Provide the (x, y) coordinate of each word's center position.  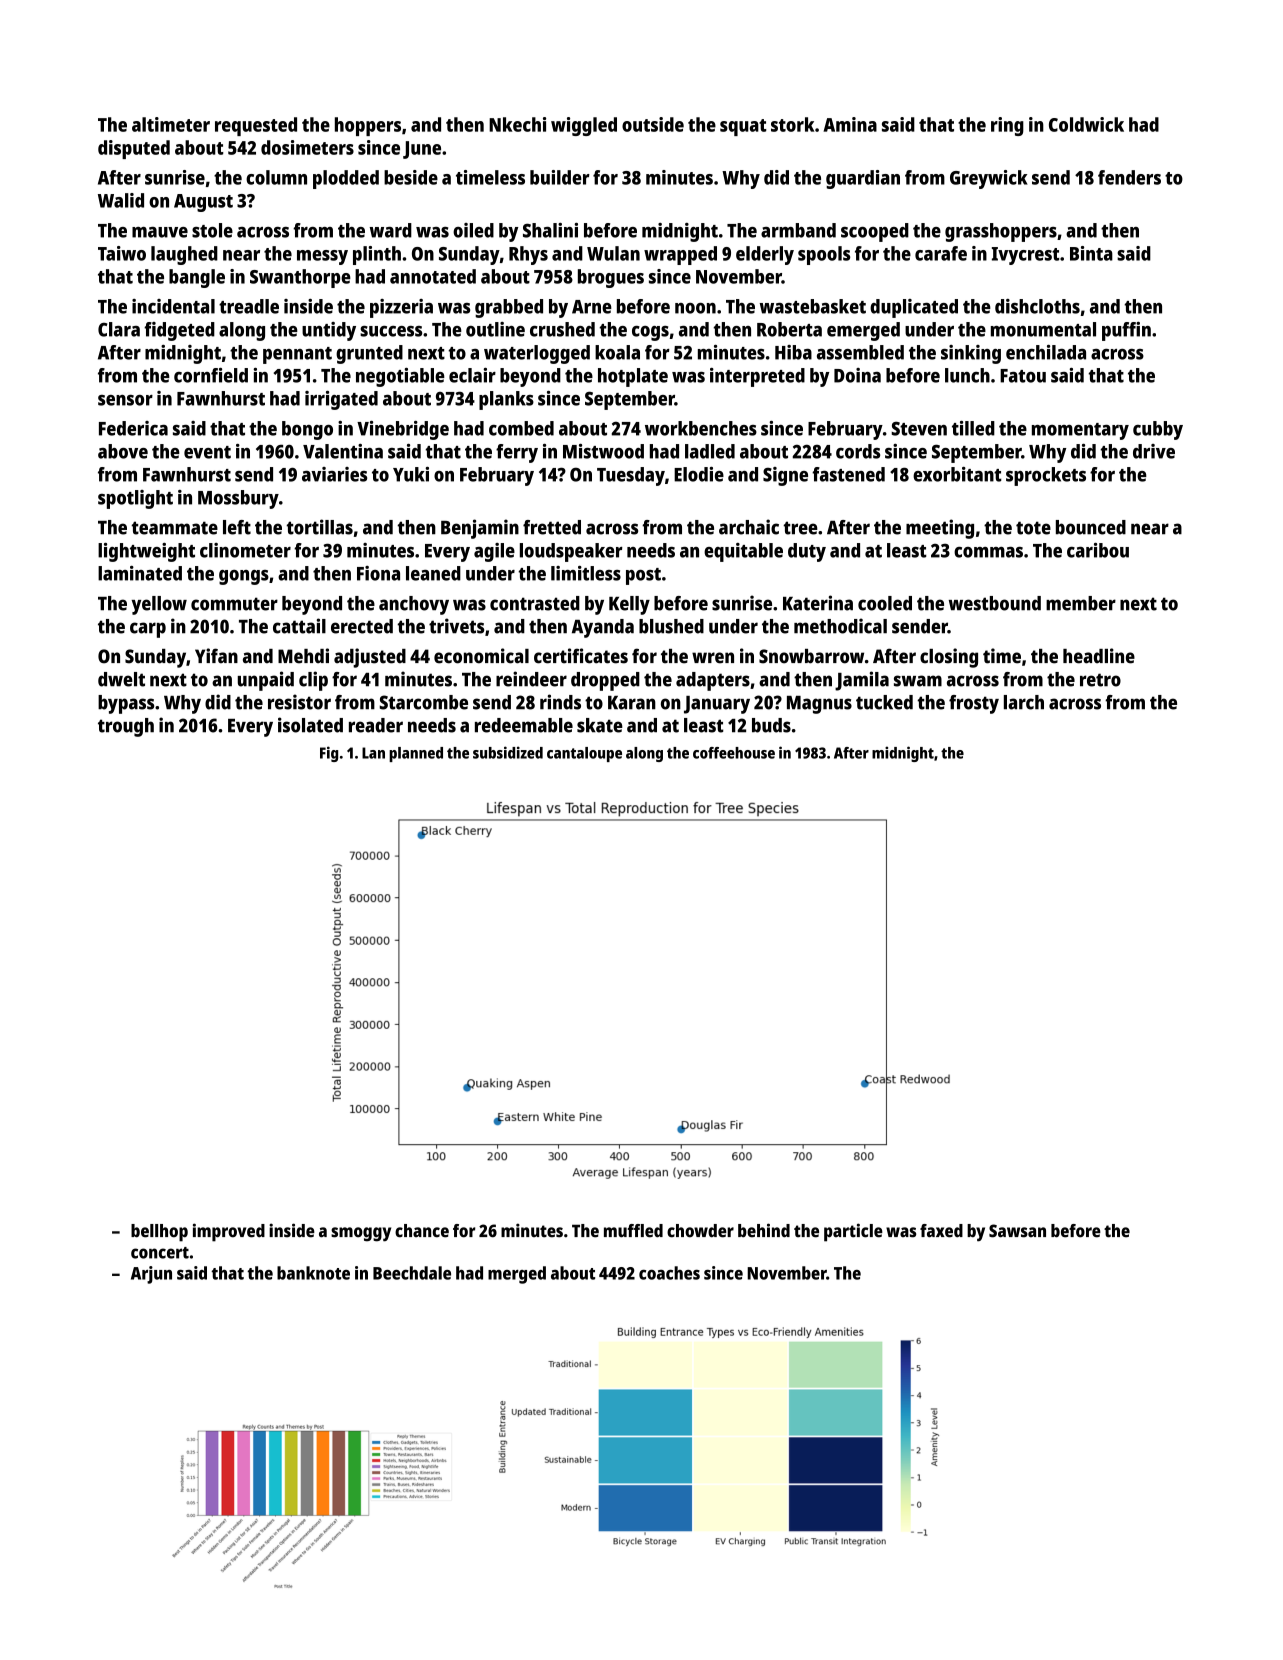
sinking (971, 354)
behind (764, 1230)
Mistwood (603, 451)
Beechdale (412, 1273)
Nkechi (517, 124)
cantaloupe (584, 754)
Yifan (216, 656)
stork (792, 124)
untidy (329, 331)
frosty (974, 704)
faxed (941, 1231)
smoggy (361, 1234)
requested (256, 126)
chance (422, 1231)
